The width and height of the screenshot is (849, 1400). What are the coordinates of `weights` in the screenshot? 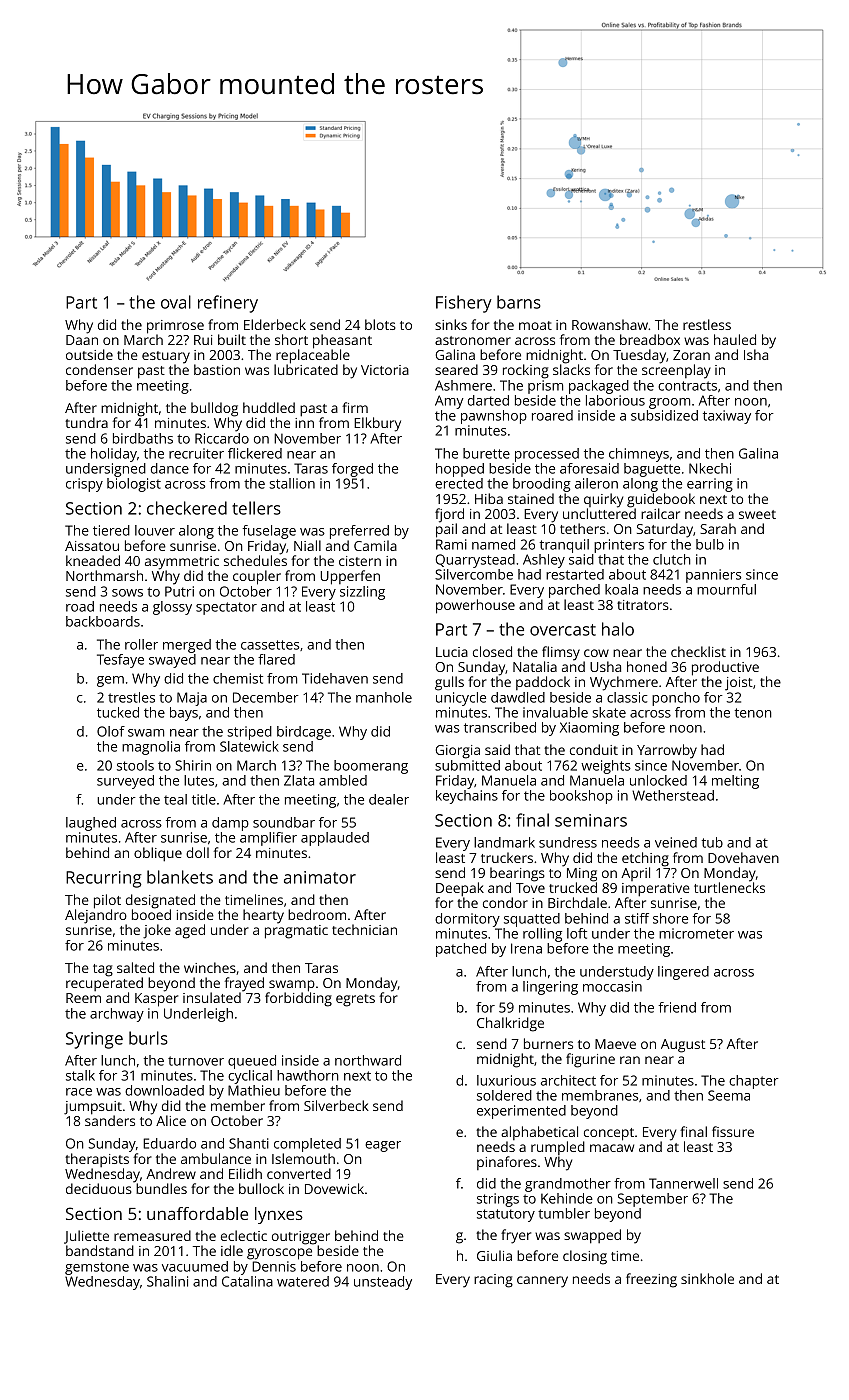 It's located at (606, 767).
